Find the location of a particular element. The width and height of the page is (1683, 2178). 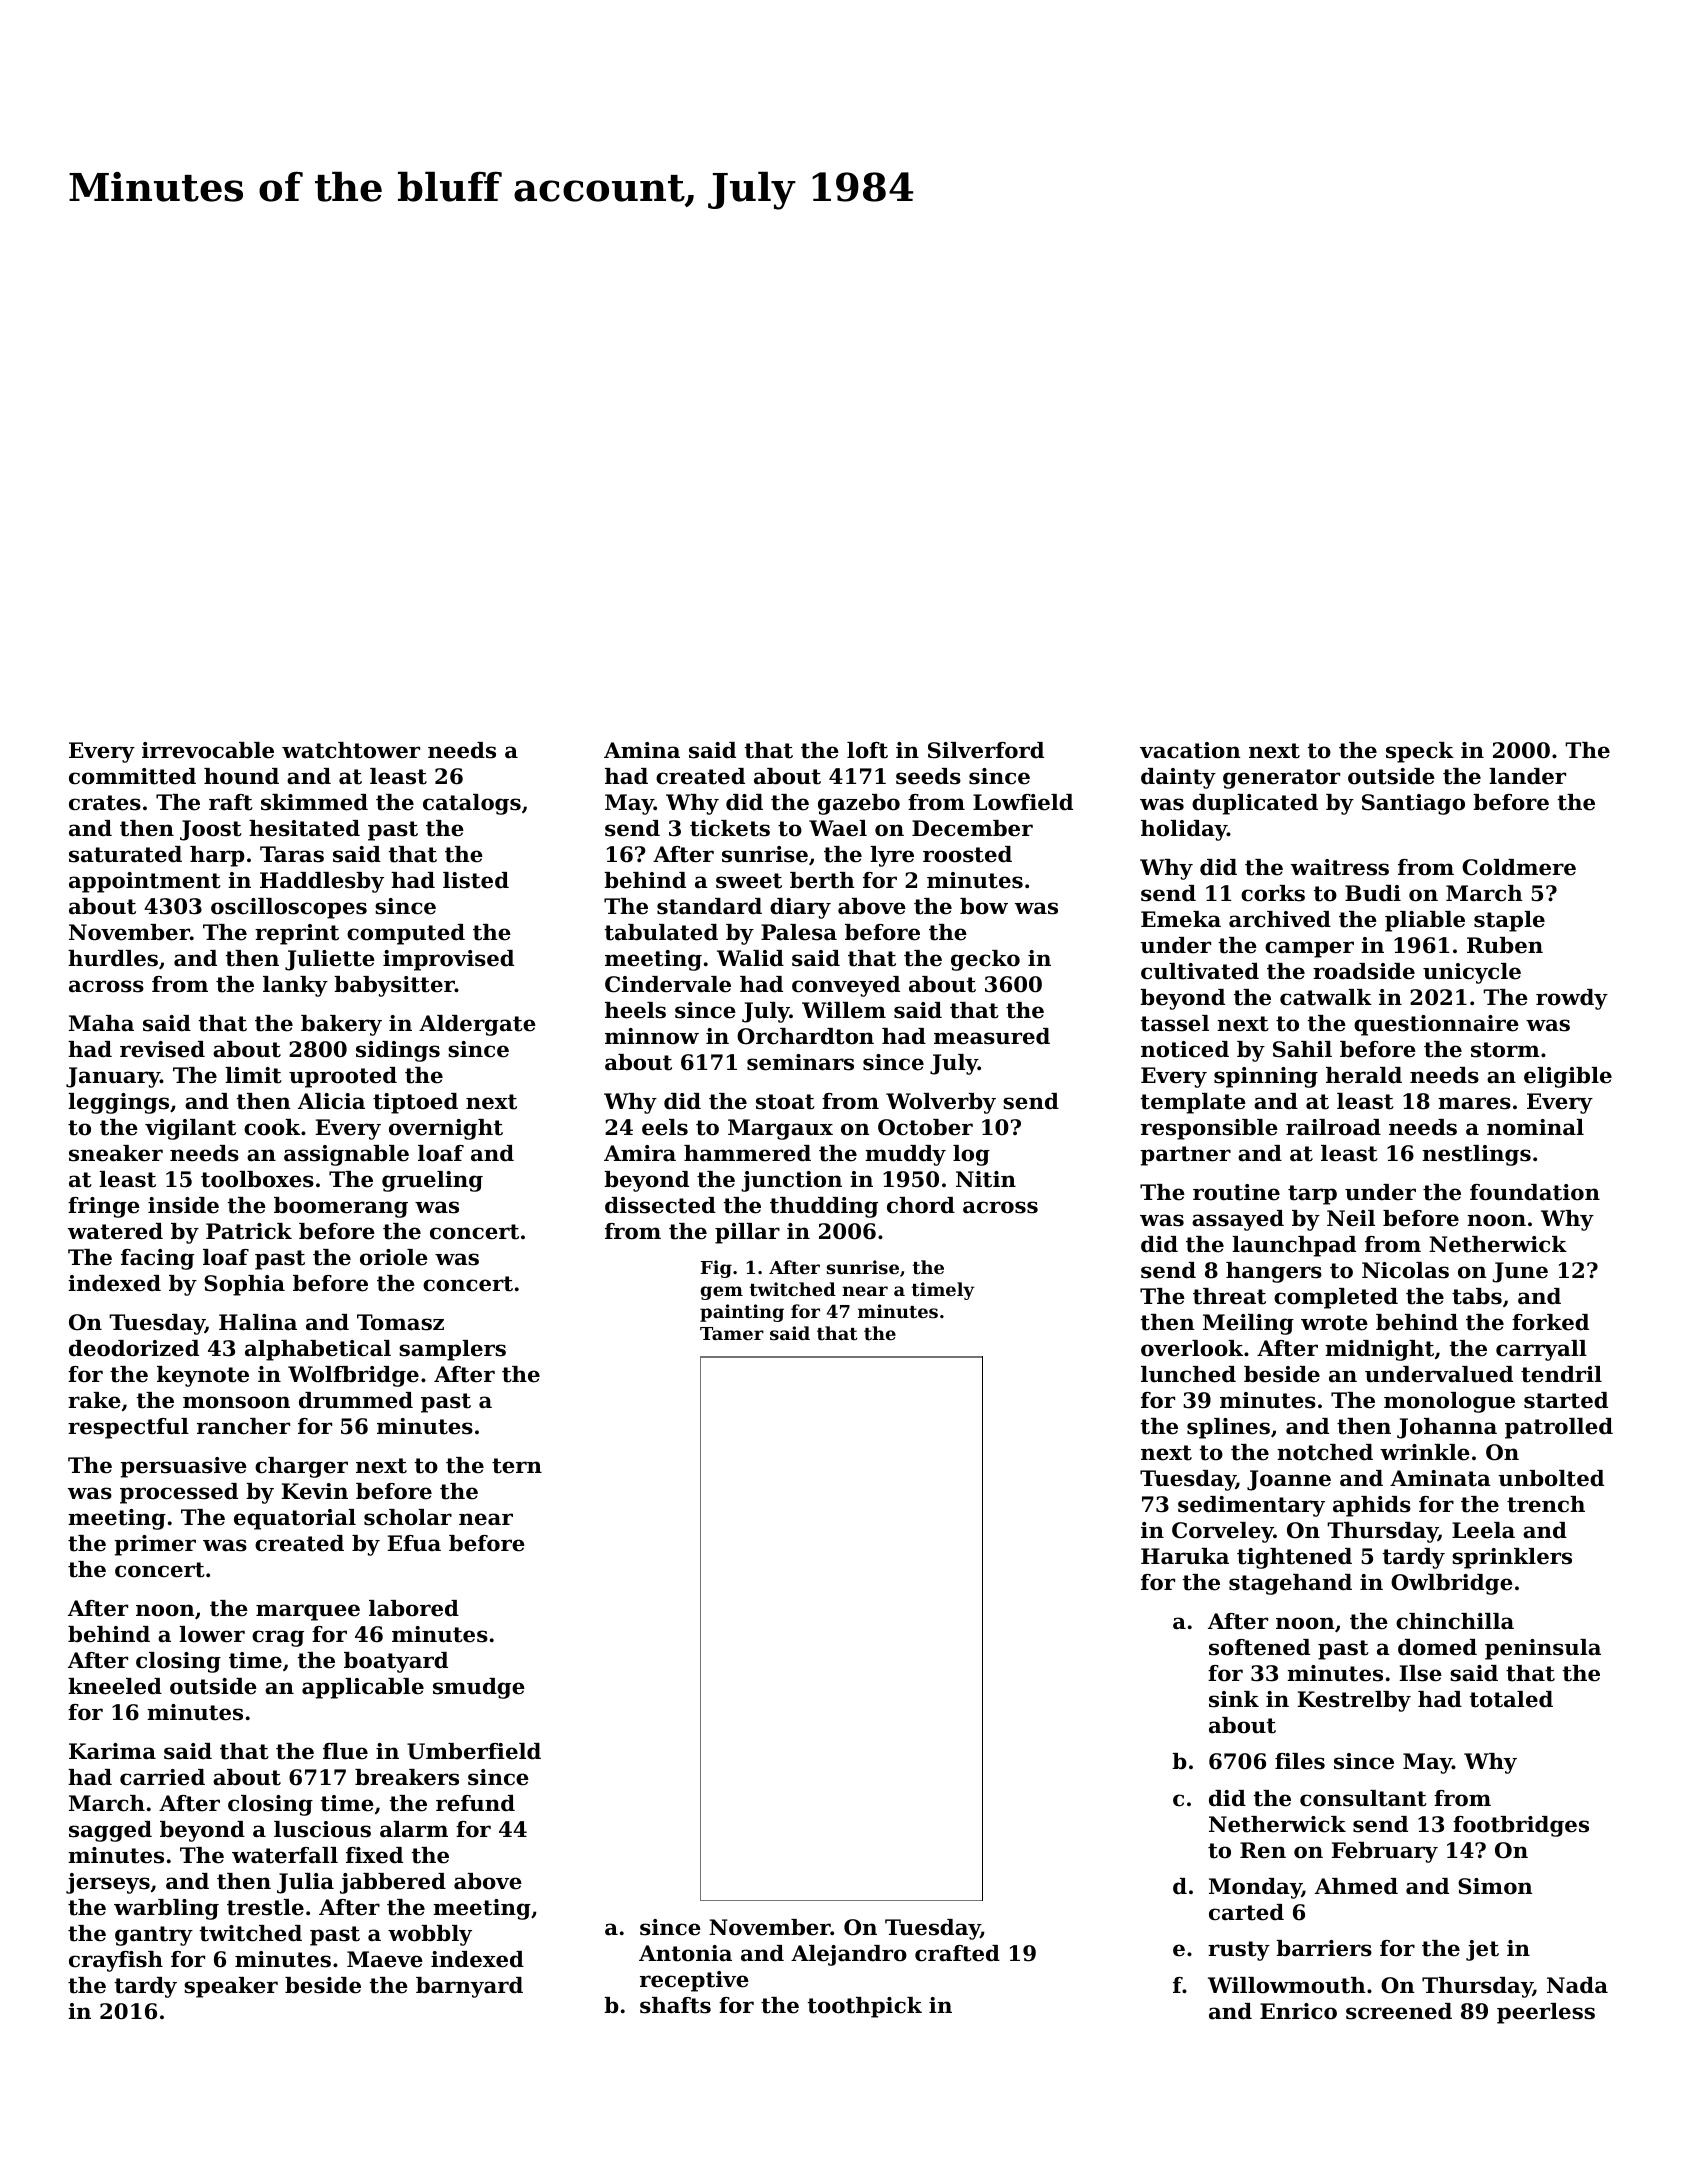

primer is located at coordinates (155, 1545).
